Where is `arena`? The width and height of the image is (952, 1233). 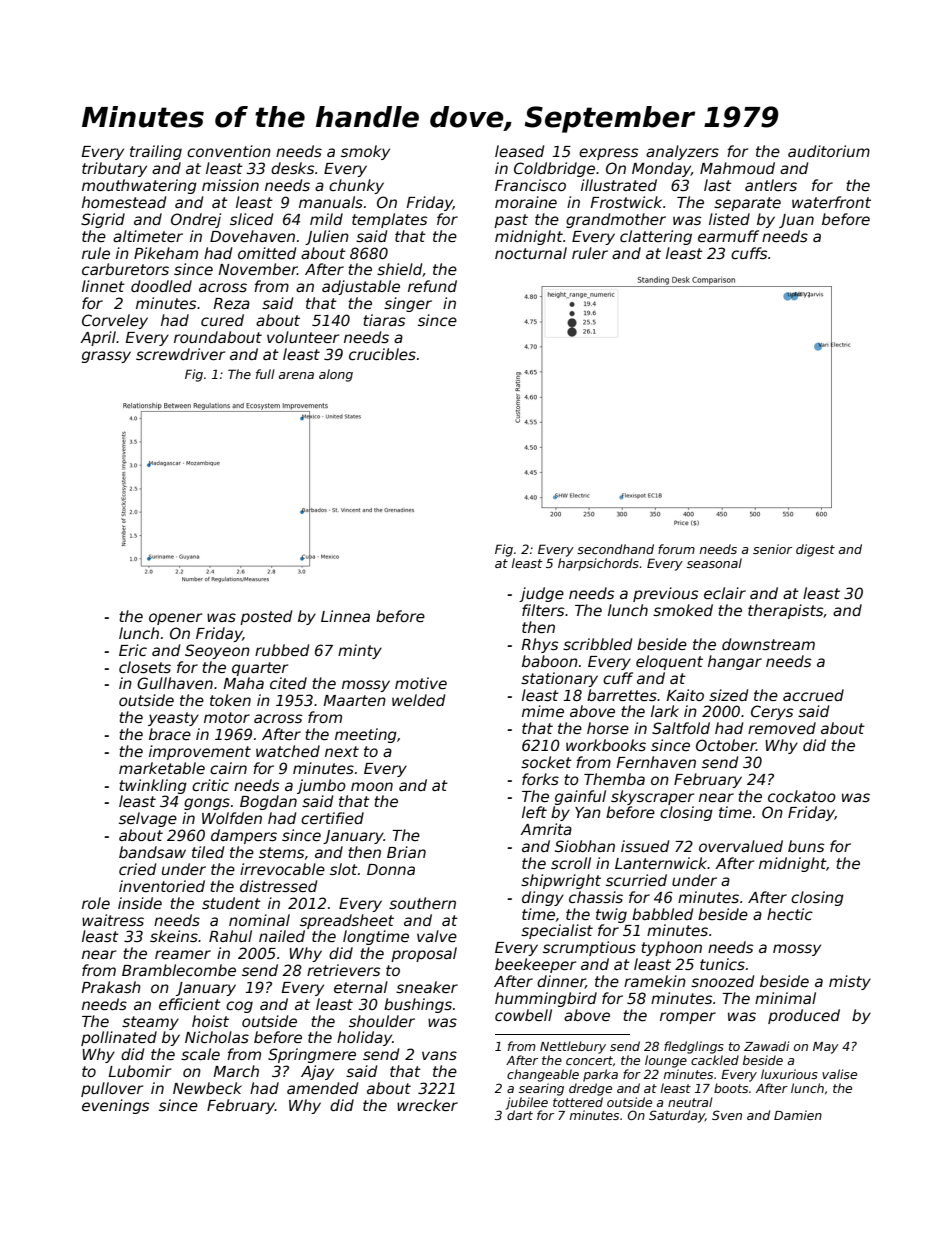
arena is located at coordinates (296, 375).
